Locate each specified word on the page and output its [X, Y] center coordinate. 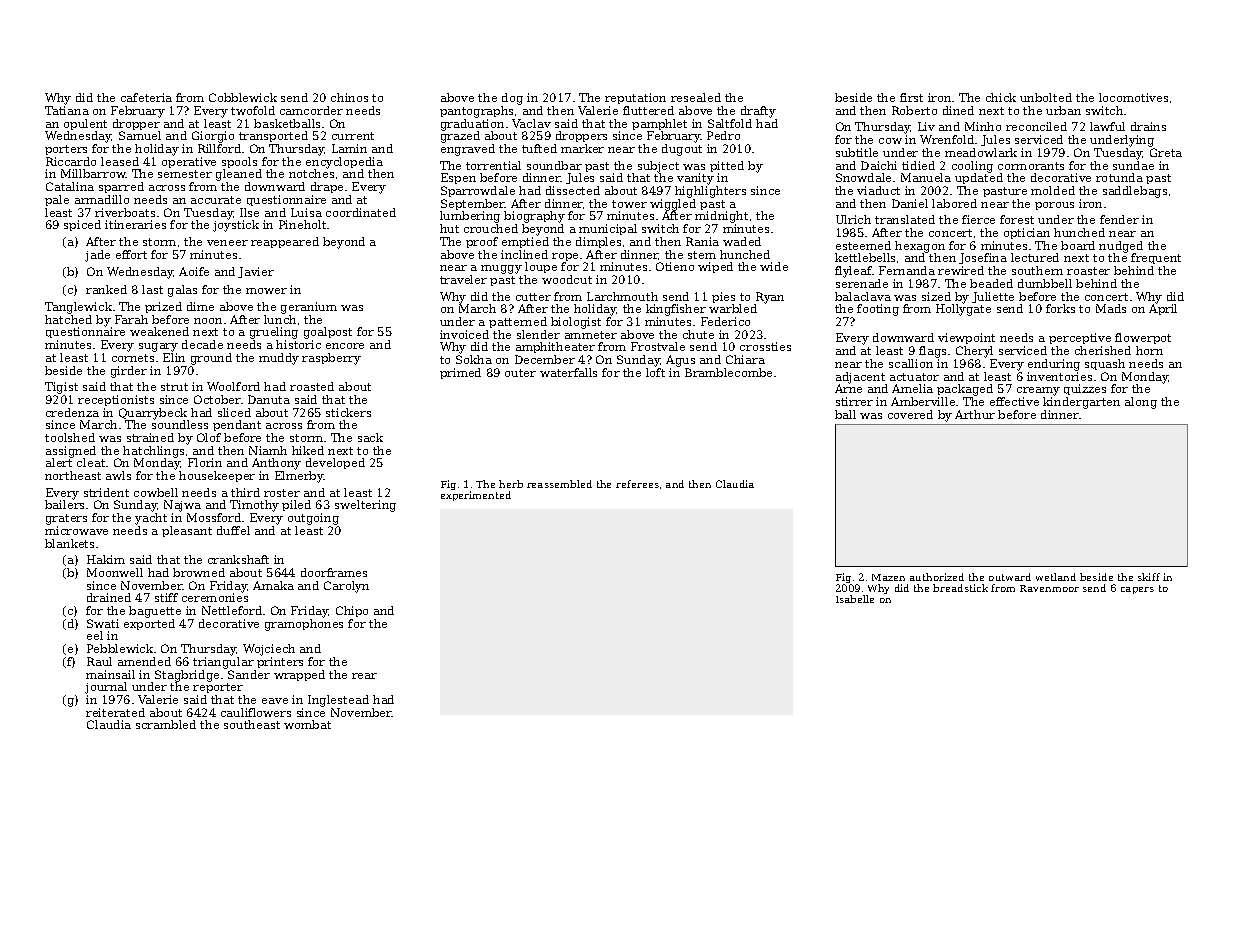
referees [637, 484]
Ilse [249, 212]
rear [364, 676]
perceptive [1080, 338]
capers [1137, 590]
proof [482, 242]
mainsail [110, 674]
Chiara [745, 359]
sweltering [365, 506]
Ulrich [853, 219]
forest [1017, 219]
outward [1010, 577]
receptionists [116, 400]
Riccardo [71, 161]
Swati [103, 623]
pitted [727, 166]
